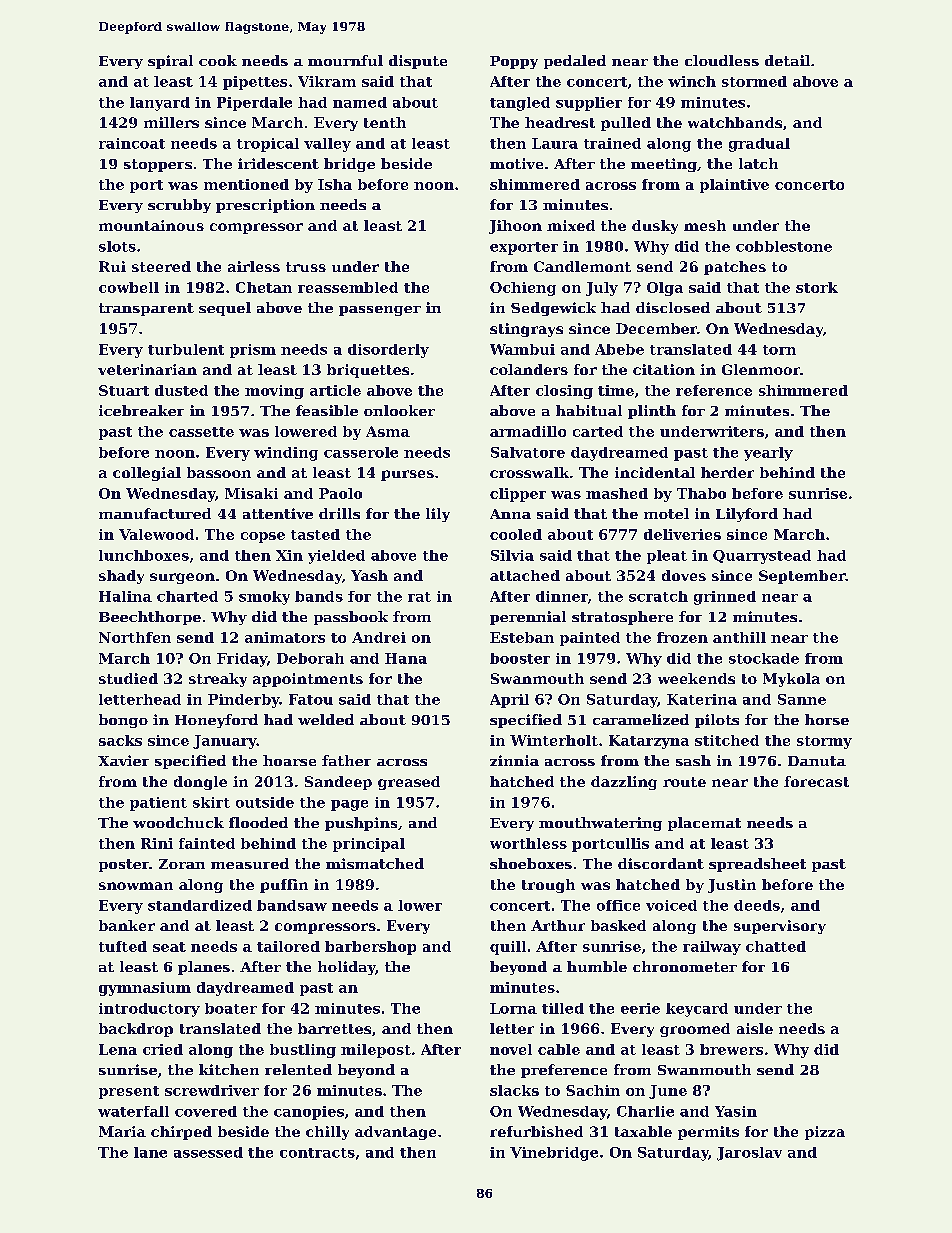  What do you see at coordinates (696, 678) in the screenshot?
I see `weekends` at bounding box center [696, 678].
